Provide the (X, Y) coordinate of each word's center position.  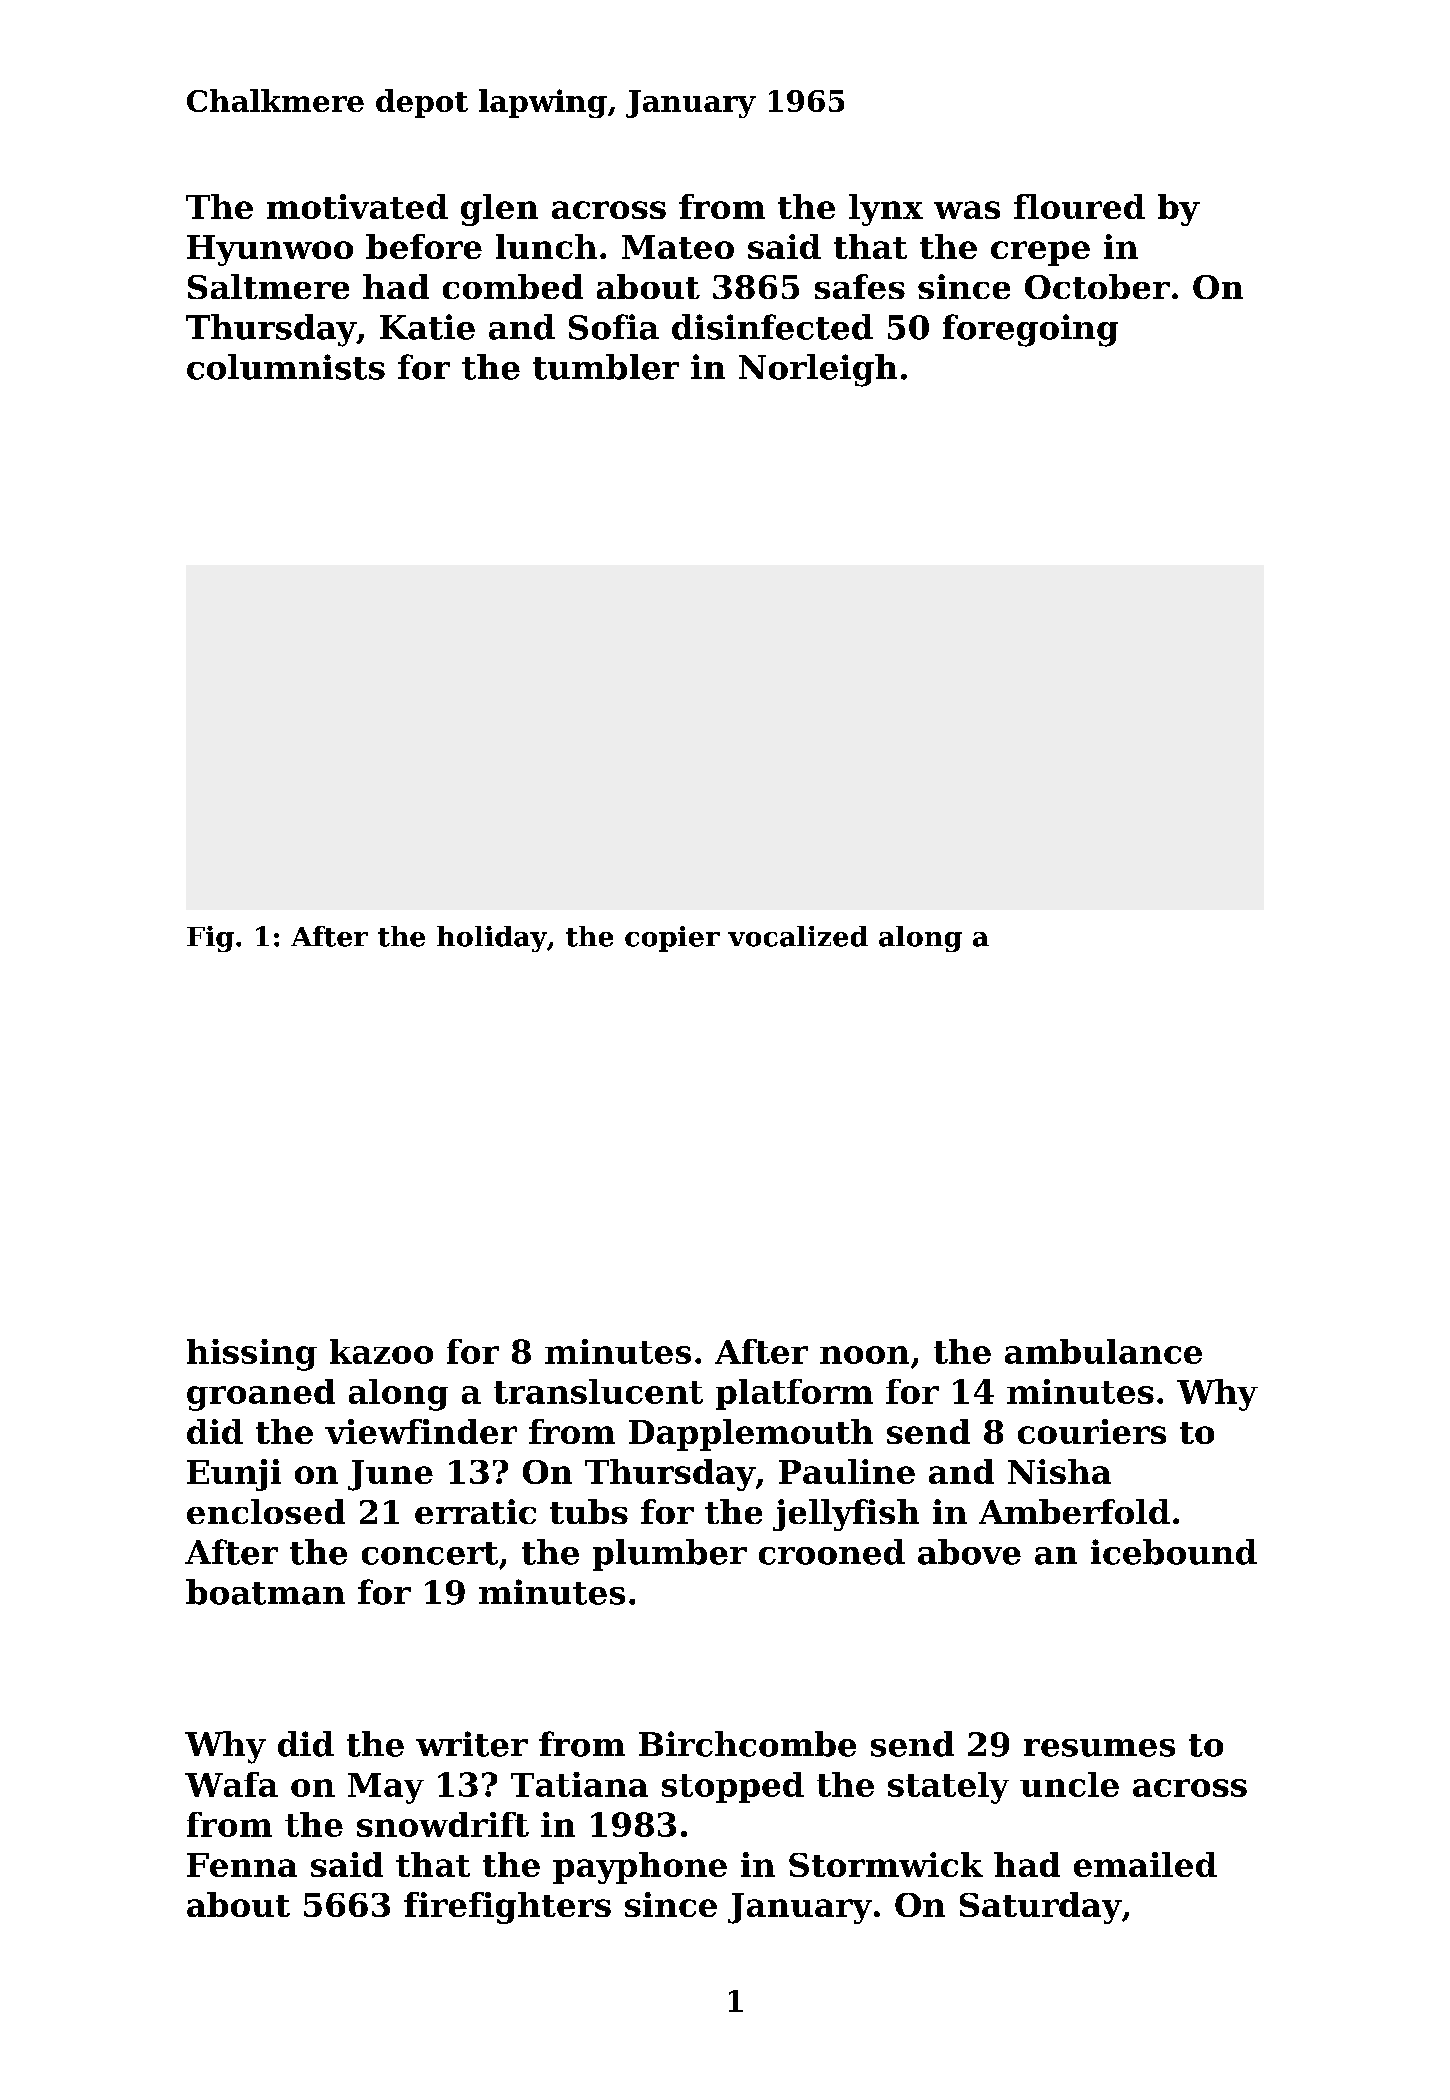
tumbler (606, 367)
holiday (492, 939)
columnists (286, 367)
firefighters (507, 1908)
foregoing (1030, 330)
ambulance (1103, 1351)
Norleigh (818, 370)
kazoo (381, 1351)
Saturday (1041, 1908)
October (1097, 286)
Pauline (847, 1471)
